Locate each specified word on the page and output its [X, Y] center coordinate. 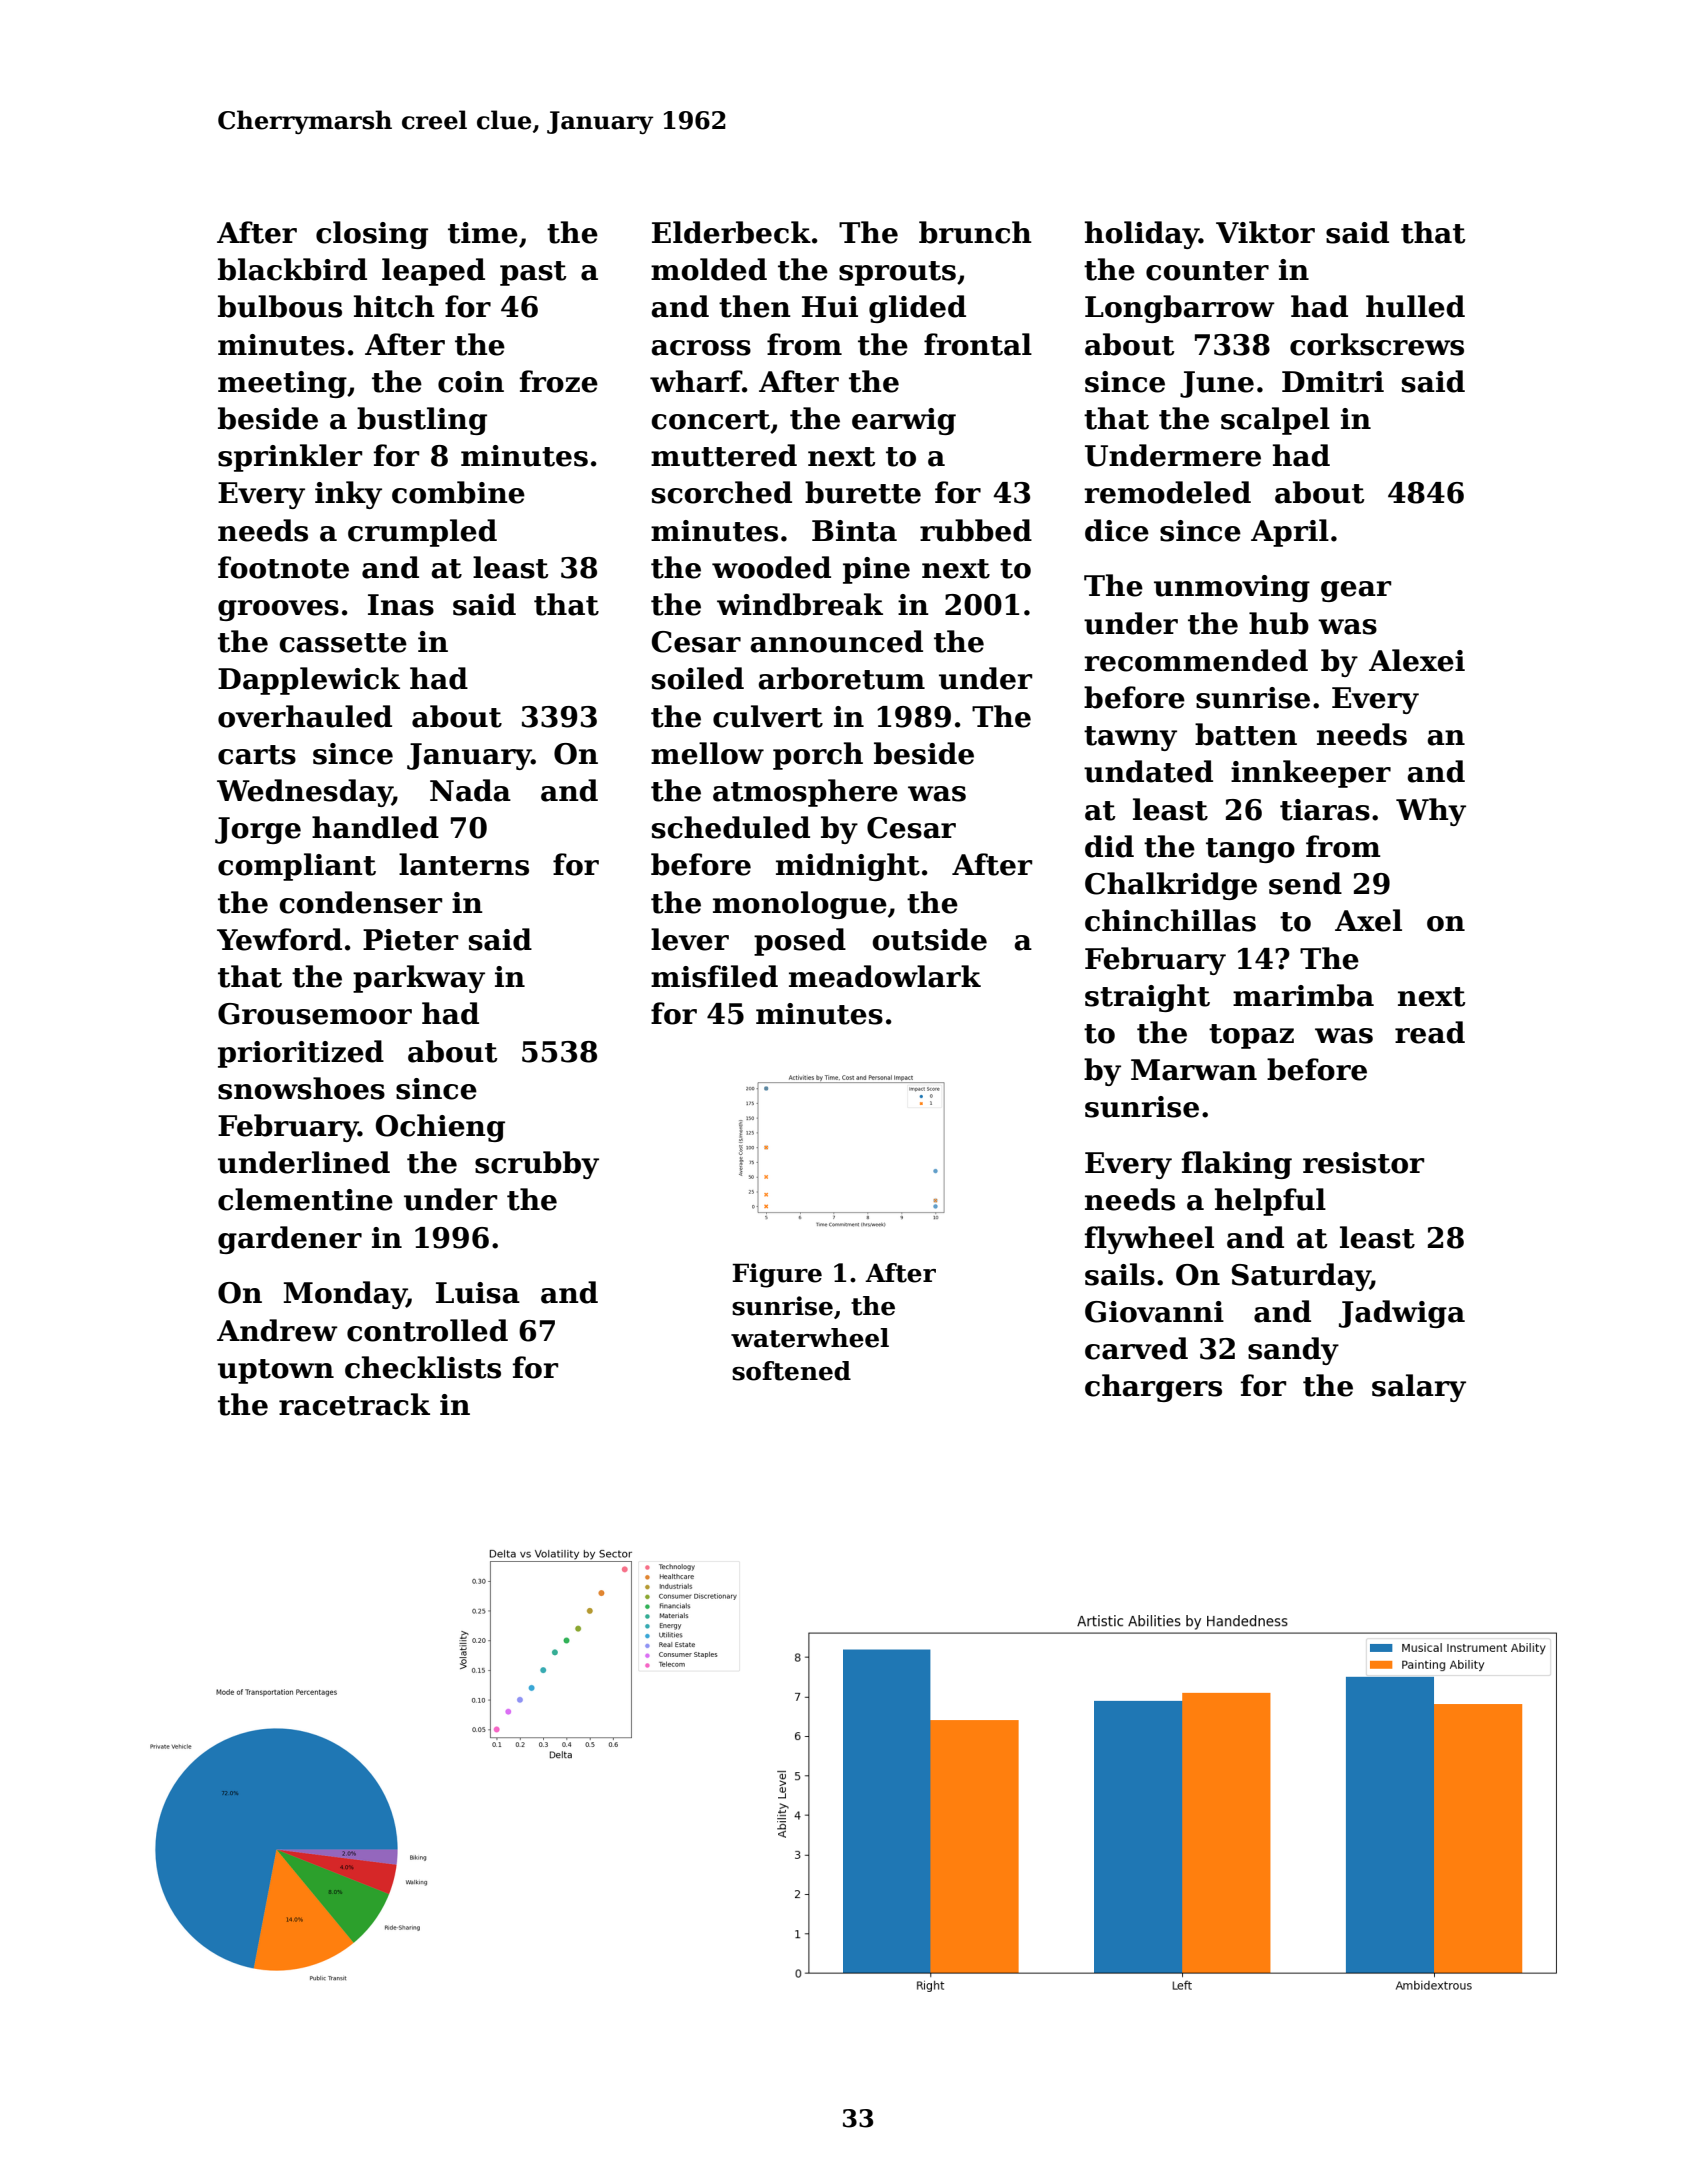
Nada [470, 790]
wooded [771, 567]
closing [372, 235]
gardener [290, 1240]
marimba [1303, 995]
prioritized [301, 1054]
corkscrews [1377, 344]
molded [709, 269]
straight [1147, 998]
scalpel [1275, 421]
